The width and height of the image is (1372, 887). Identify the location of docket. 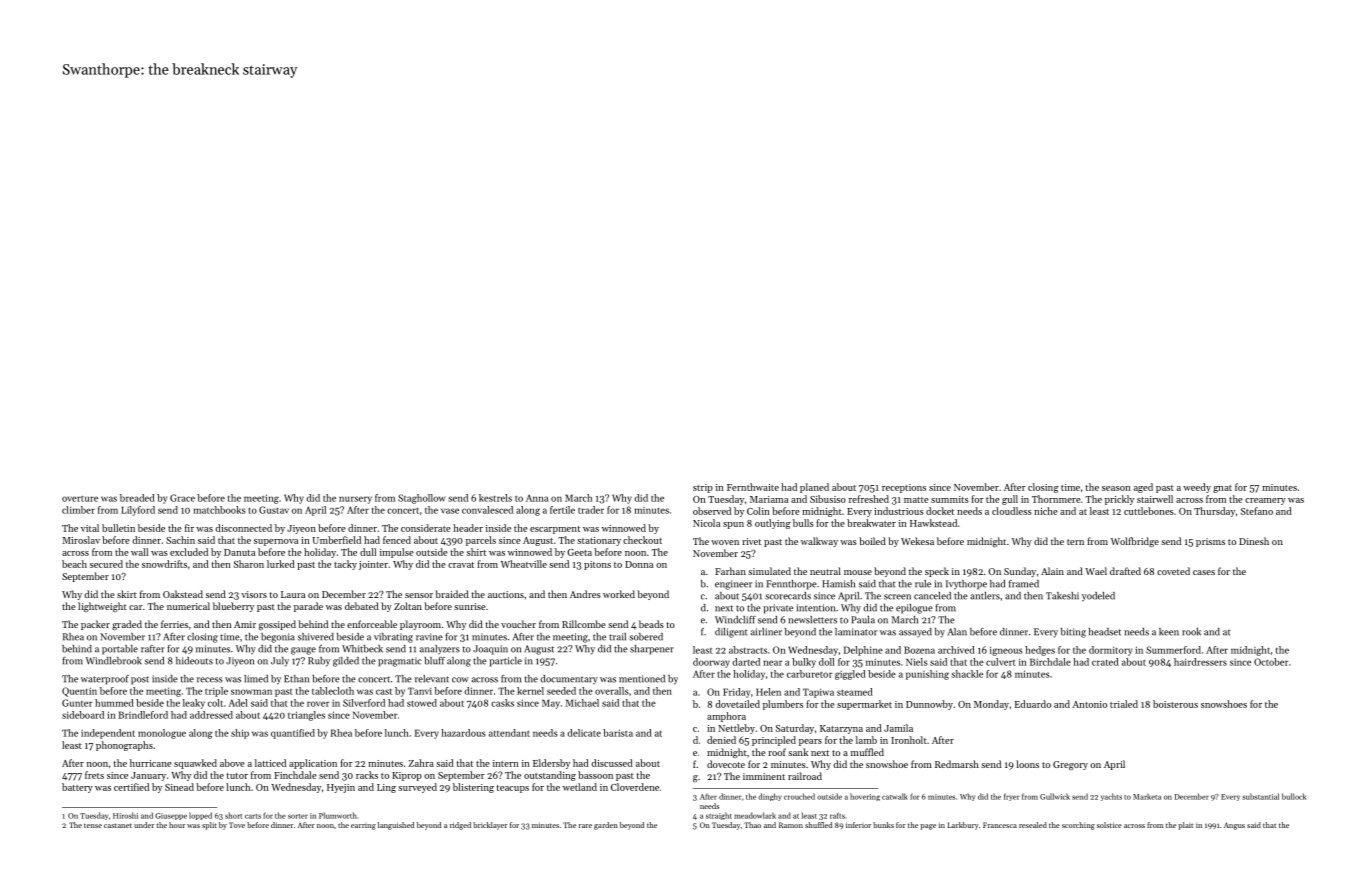
(940, 511).
